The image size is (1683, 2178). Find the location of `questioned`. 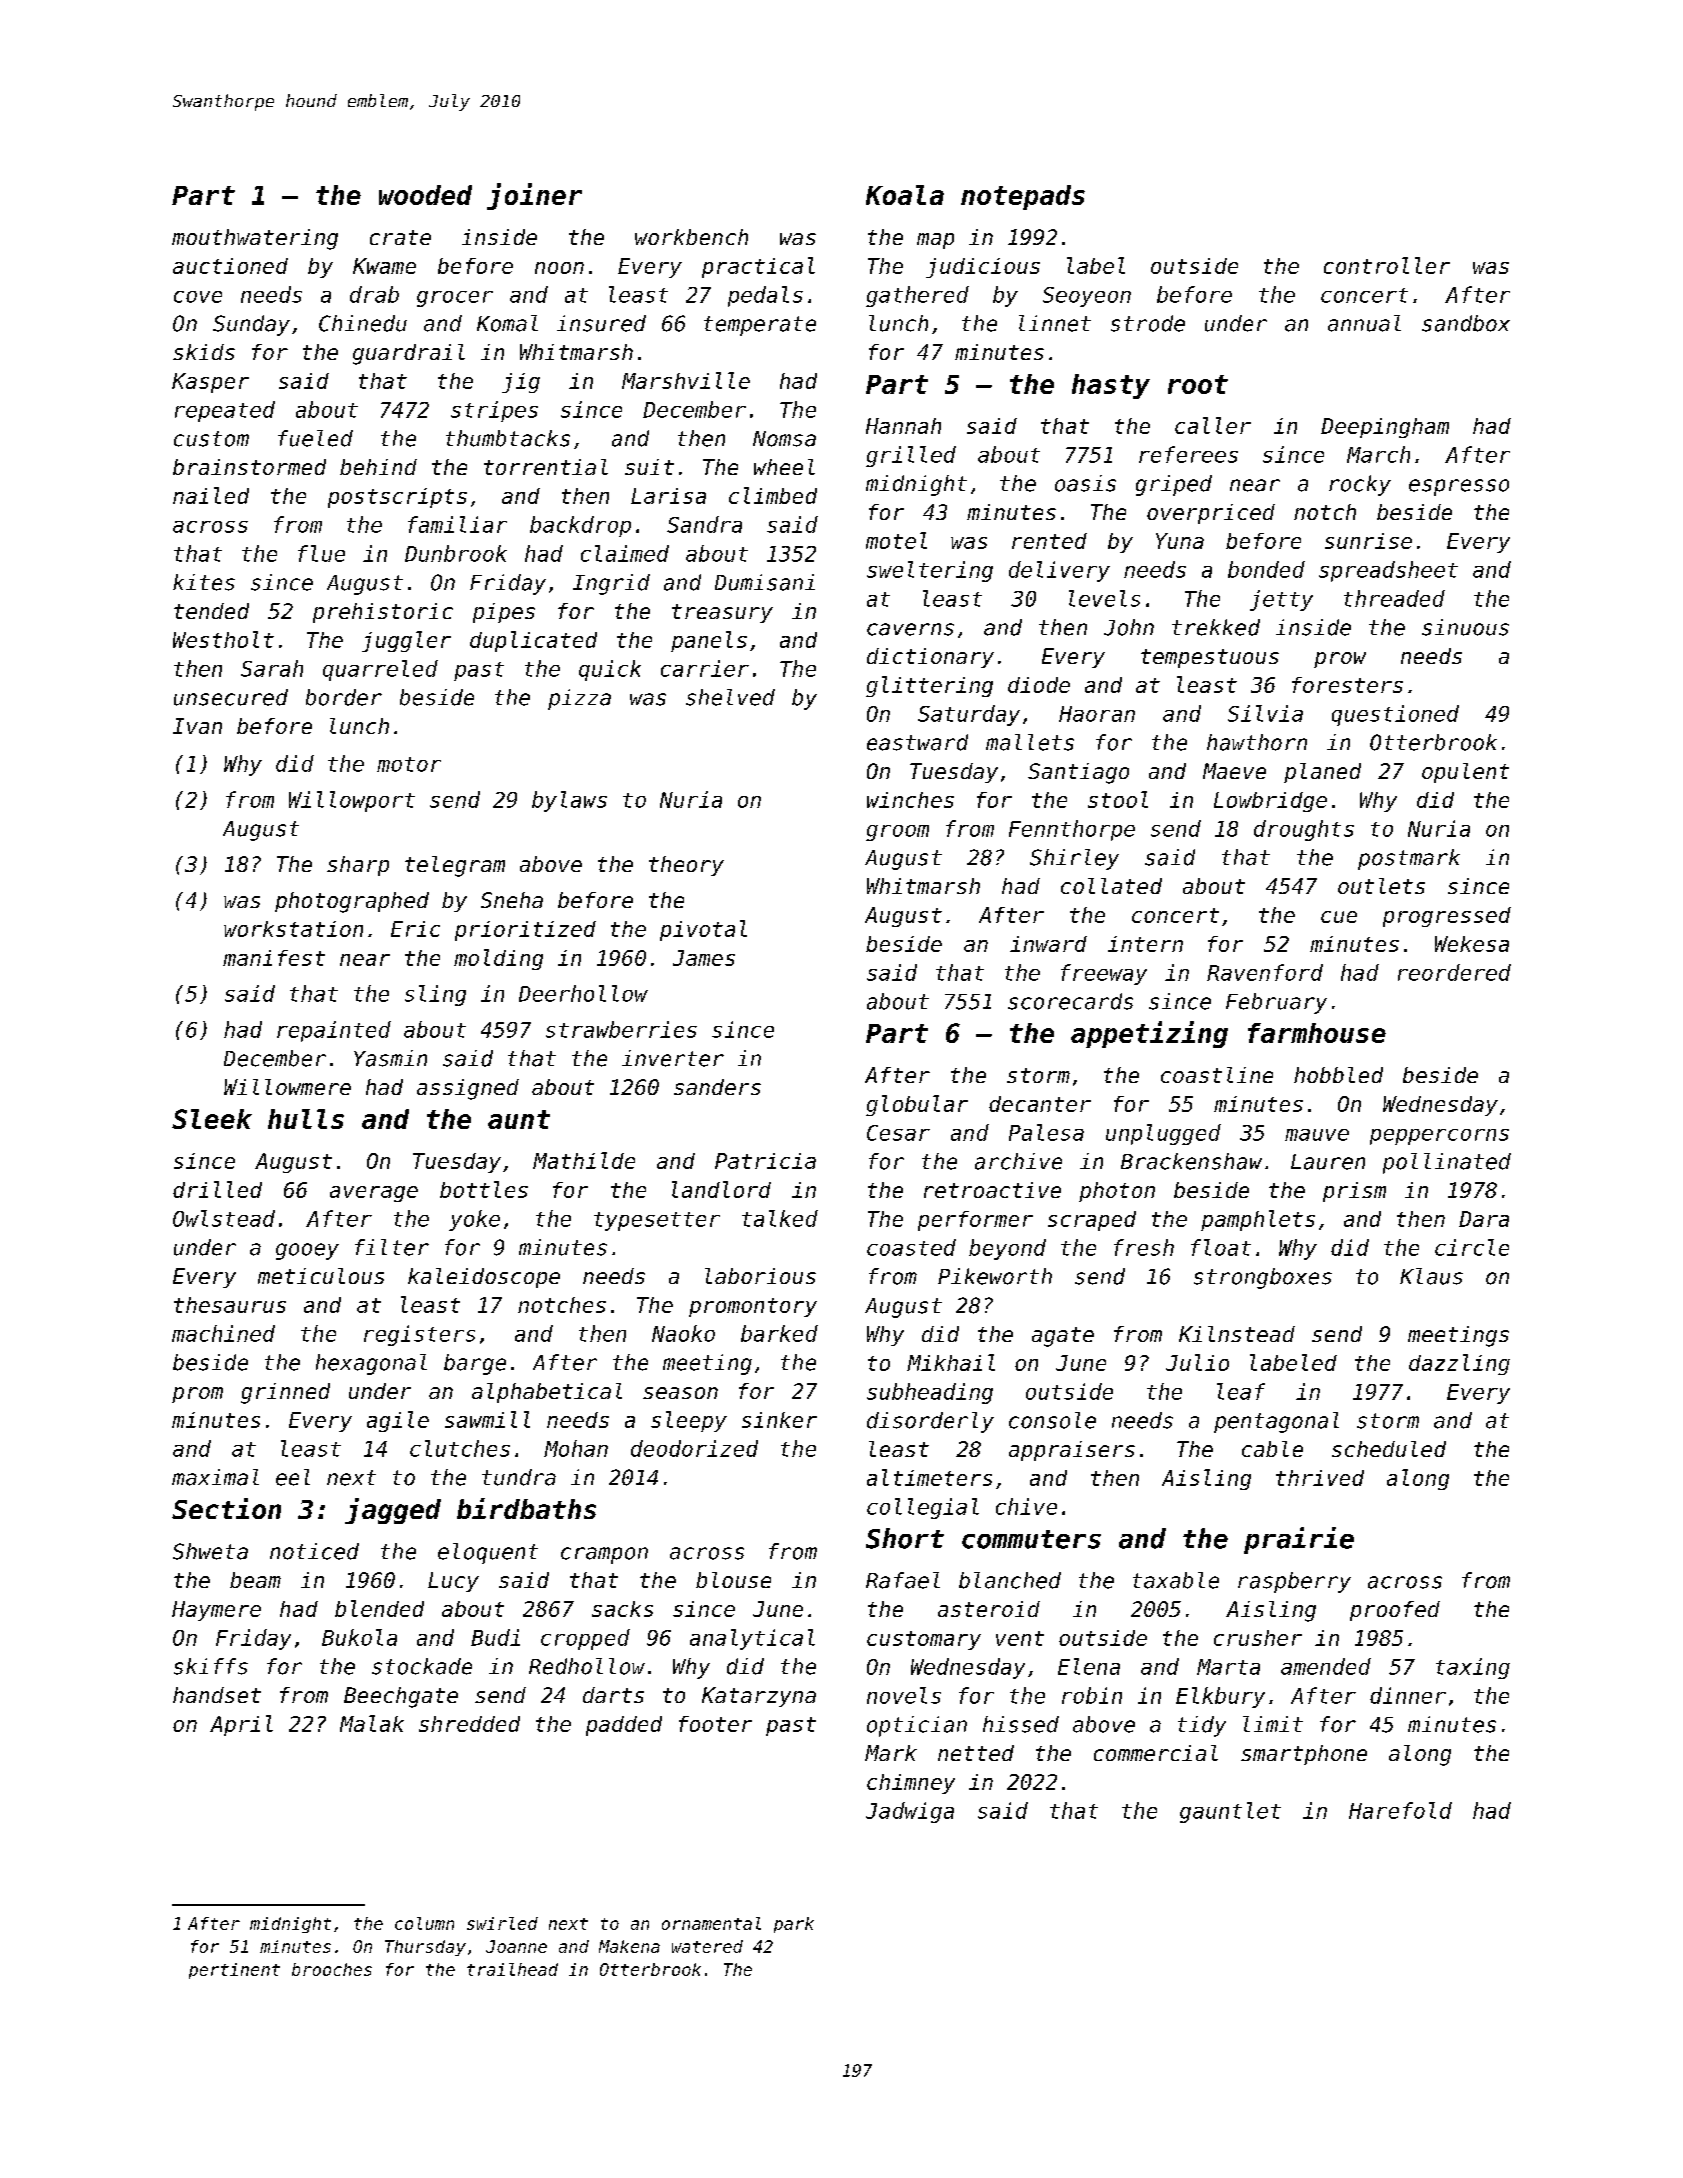

questioned is located at coordinates (1395, 715).
